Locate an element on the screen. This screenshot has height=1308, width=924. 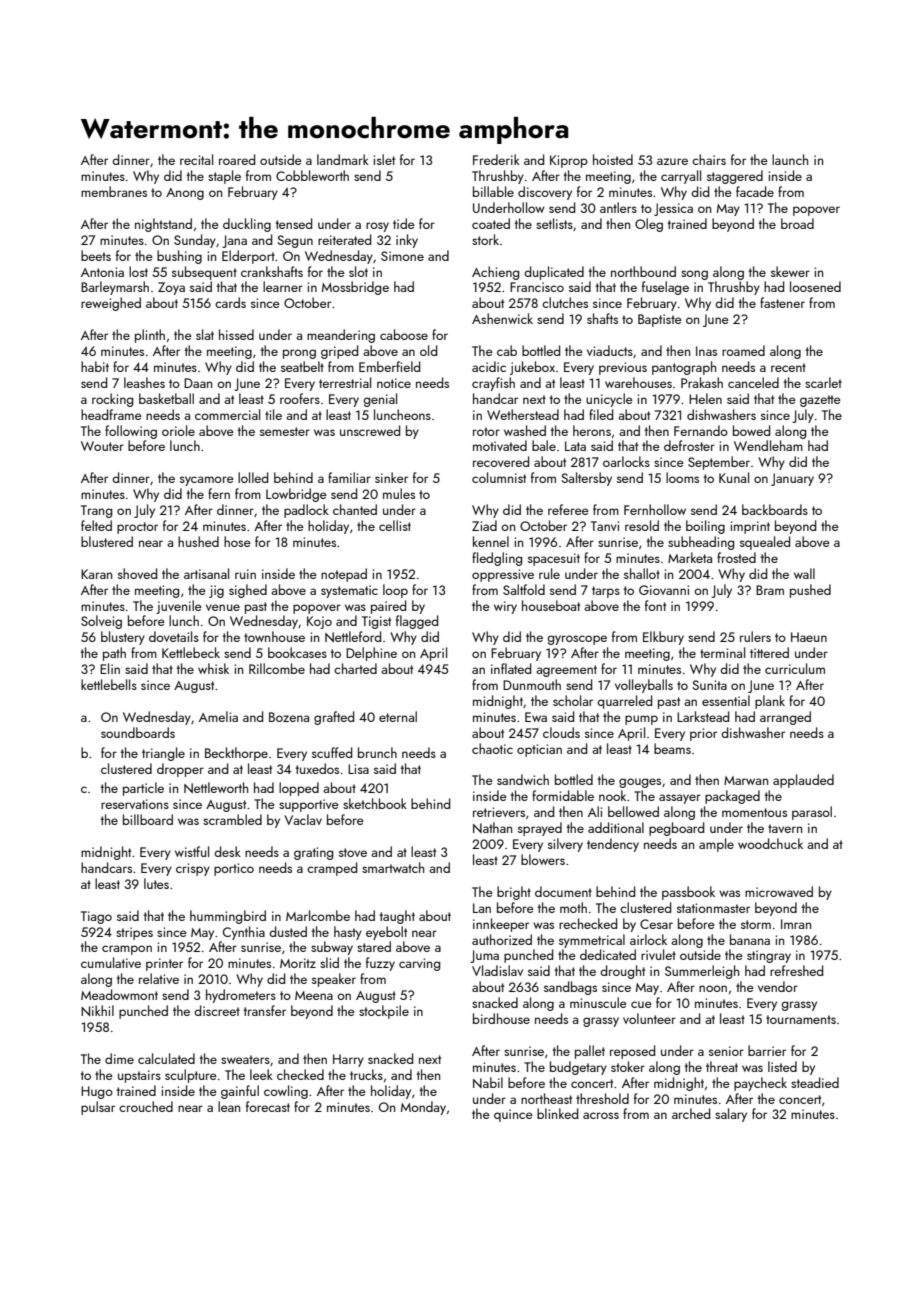
hissed is located at coordinates (236, 334).
